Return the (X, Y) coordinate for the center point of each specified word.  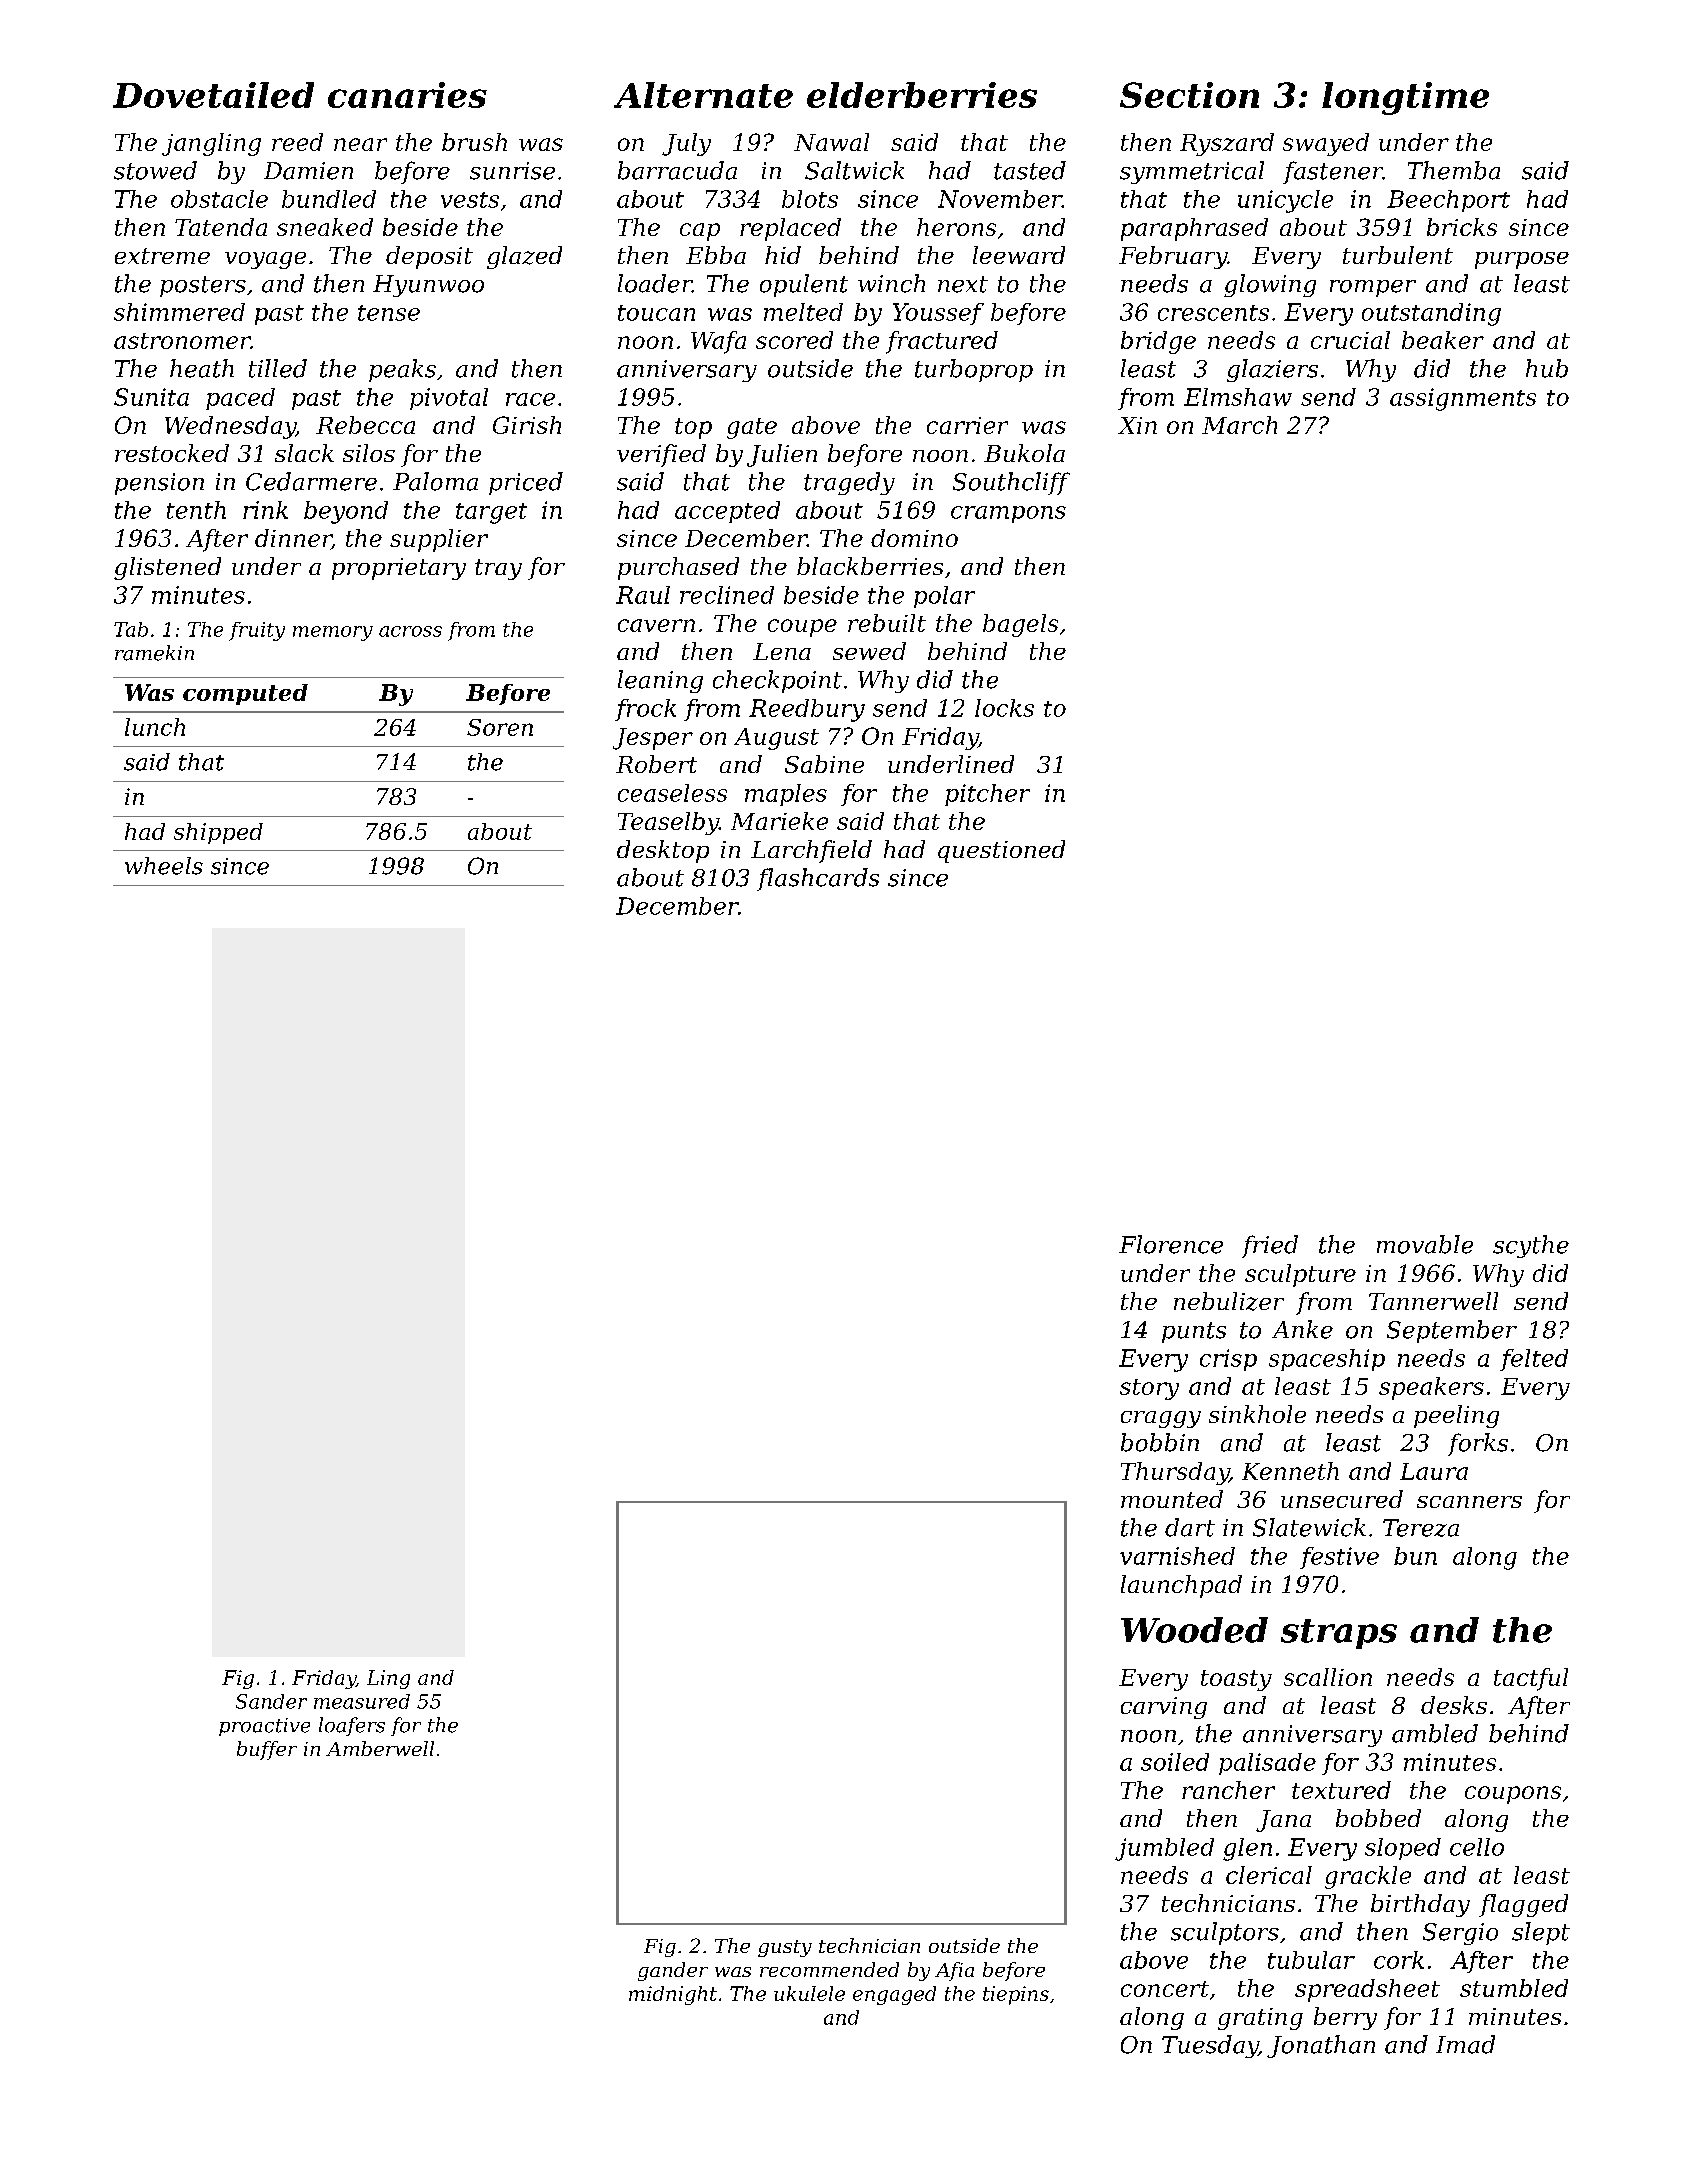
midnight (673, 1995)
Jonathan (1321, 2046)
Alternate (703, 95)
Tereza (1421, 1528)
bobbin (1160, 1442)
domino (914, 538)
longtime (1405, 98)
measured (362, 1701)
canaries (407, 95)
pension (159, 484)
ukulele (809, 1993)
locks (1004, 708)
